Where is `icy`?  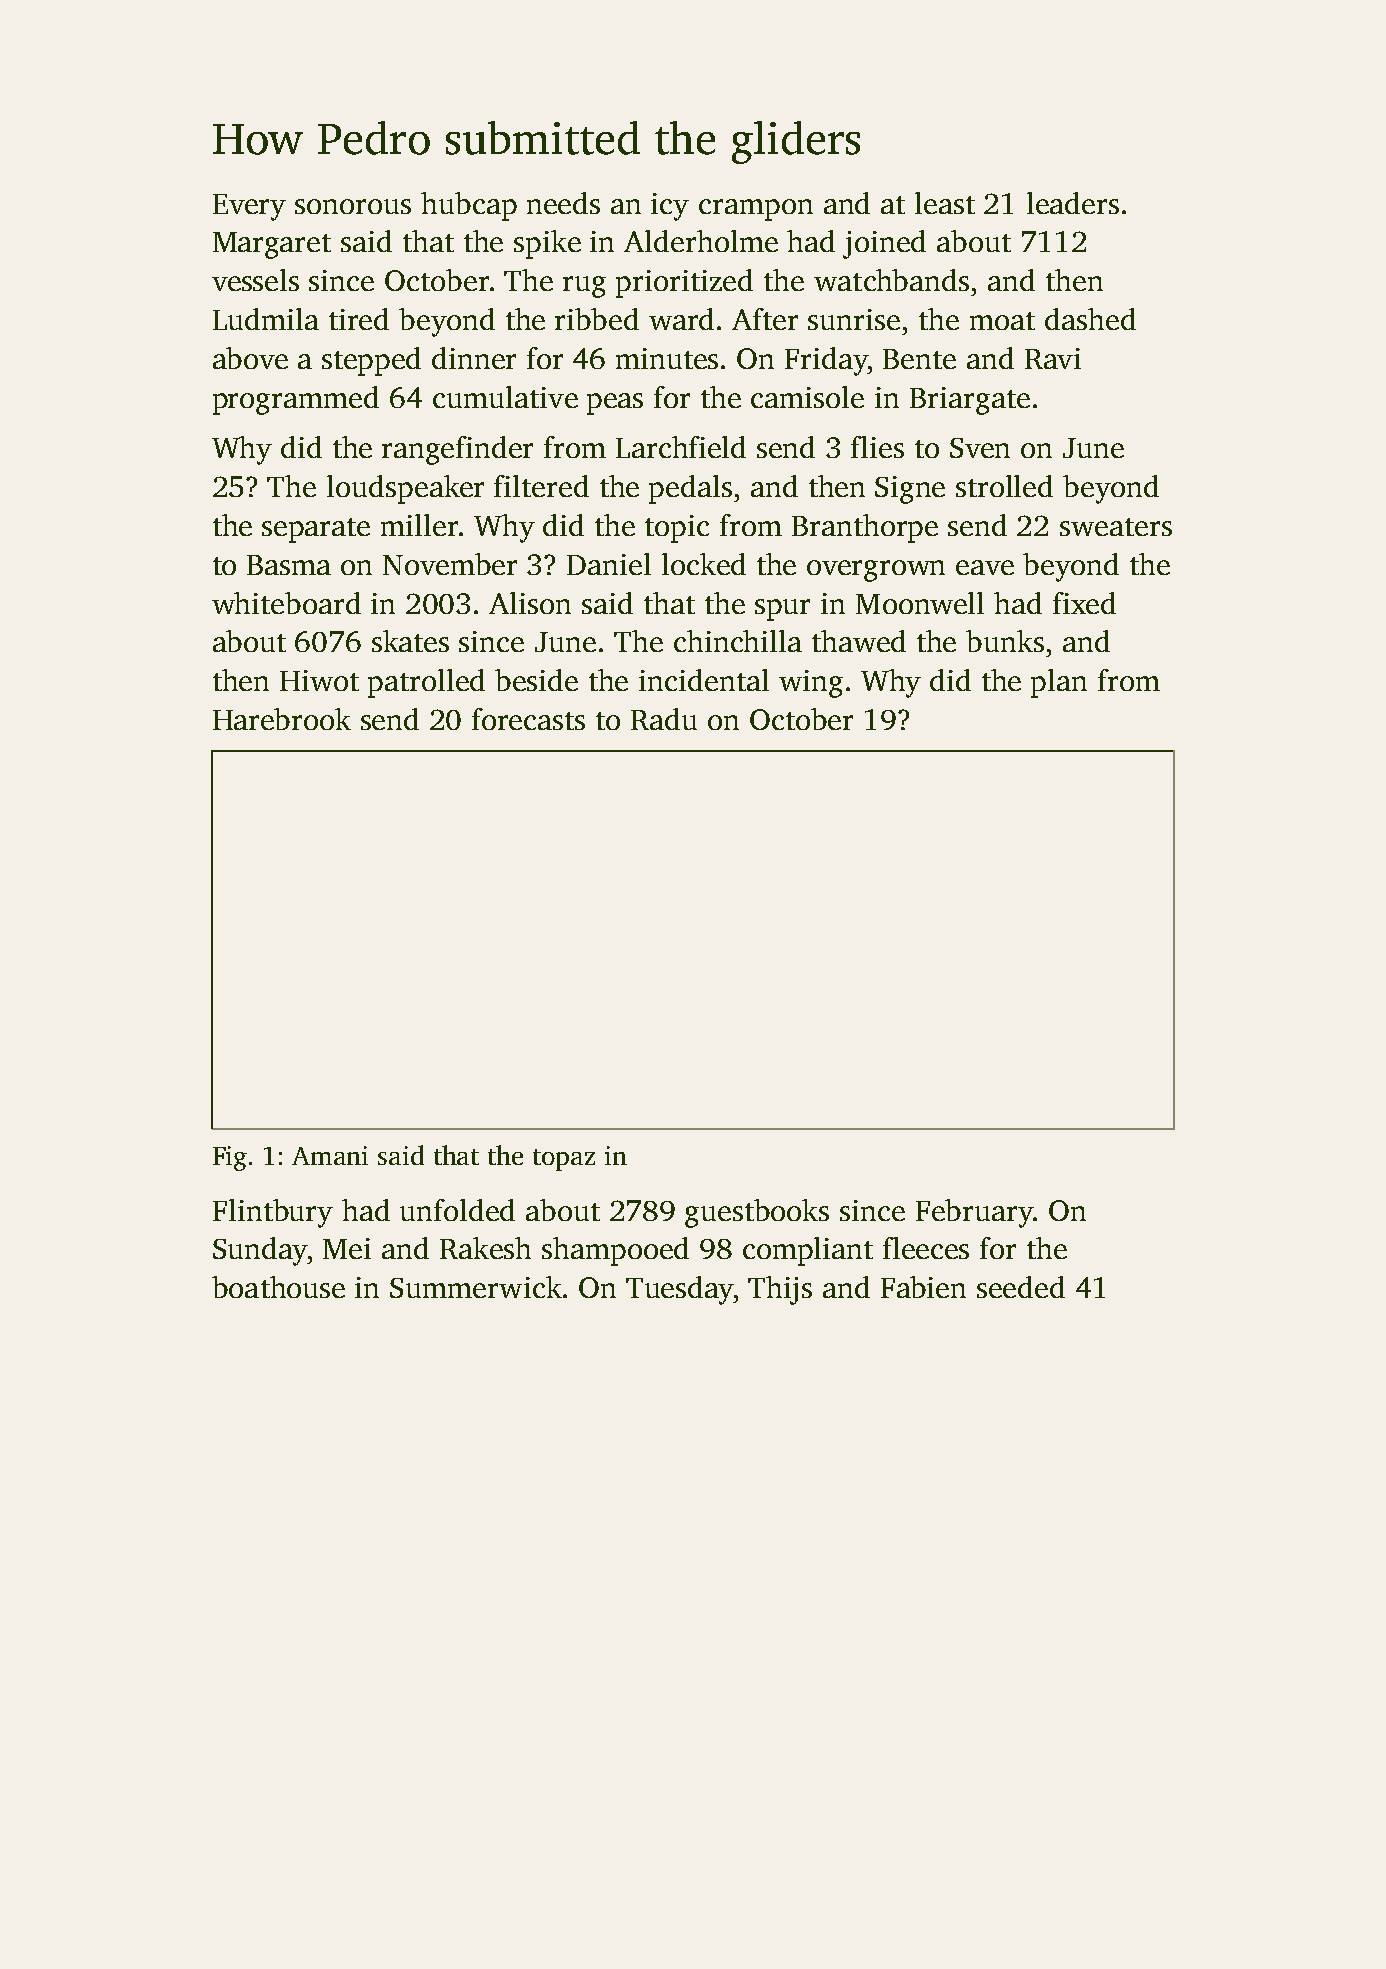 icy is located at coordinates (670, 207).
